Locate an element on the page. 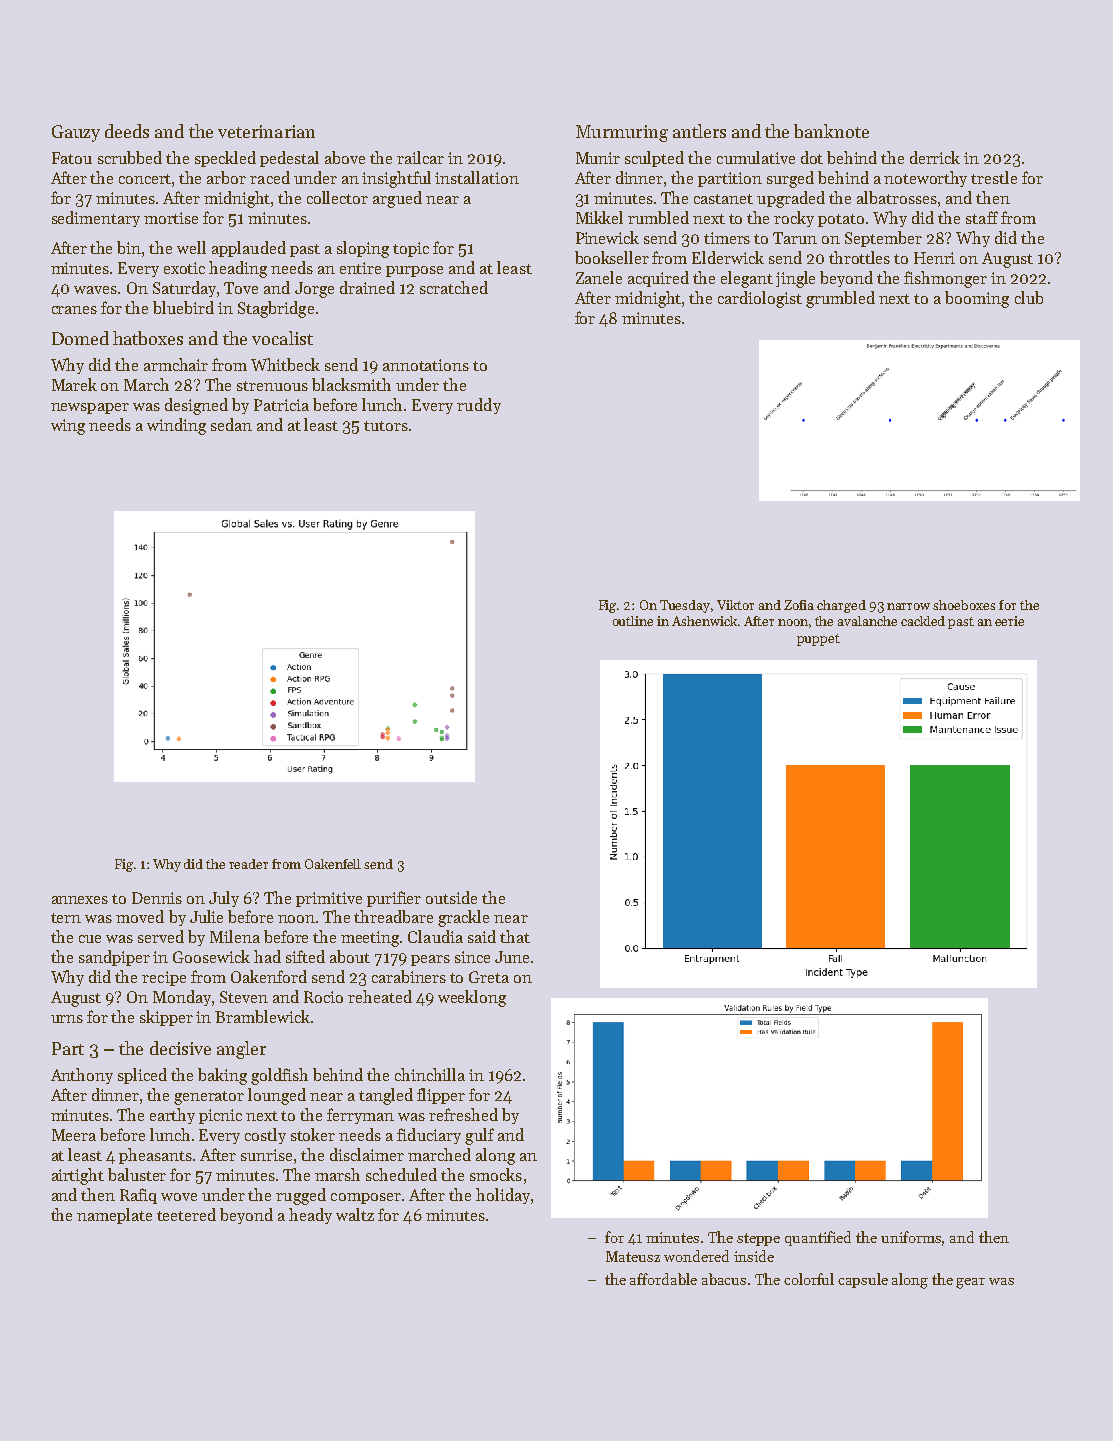  deeds is located at coordinates (127, 131).
